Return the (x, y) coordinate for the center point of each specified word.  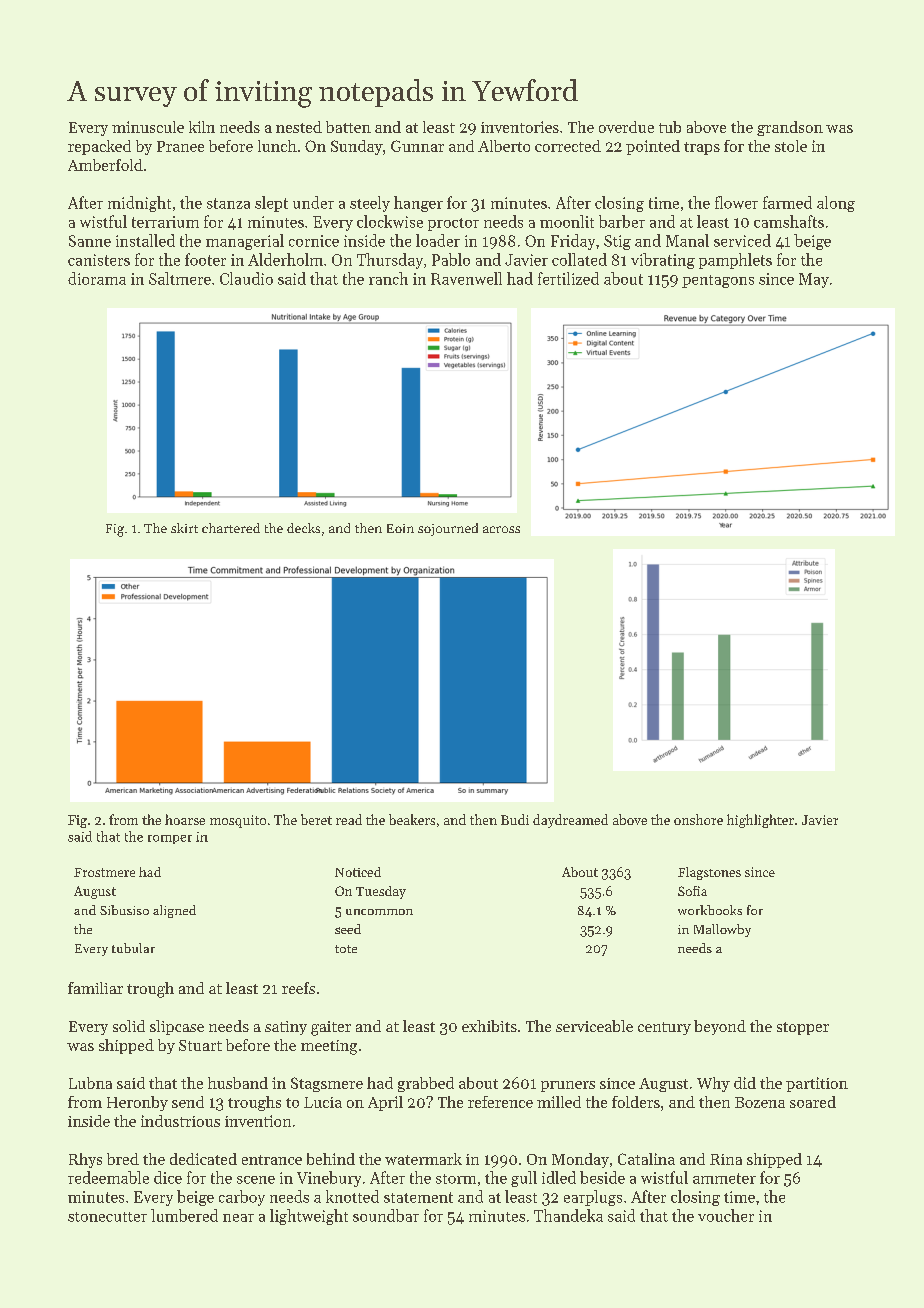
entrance (272, 1160)
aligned (174, 911)
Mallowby (722, 930)
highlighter (760, 821)
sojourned (448, 529)
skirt (184, 528)
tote (346, 949)
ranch (388, 278)
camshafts (789, 221)
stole (791, 146)
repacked (99, 147)
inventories (520, 127)
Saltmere (180, 278)
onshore (698, 819)
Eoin (400, 528)
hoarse (185, 819)
